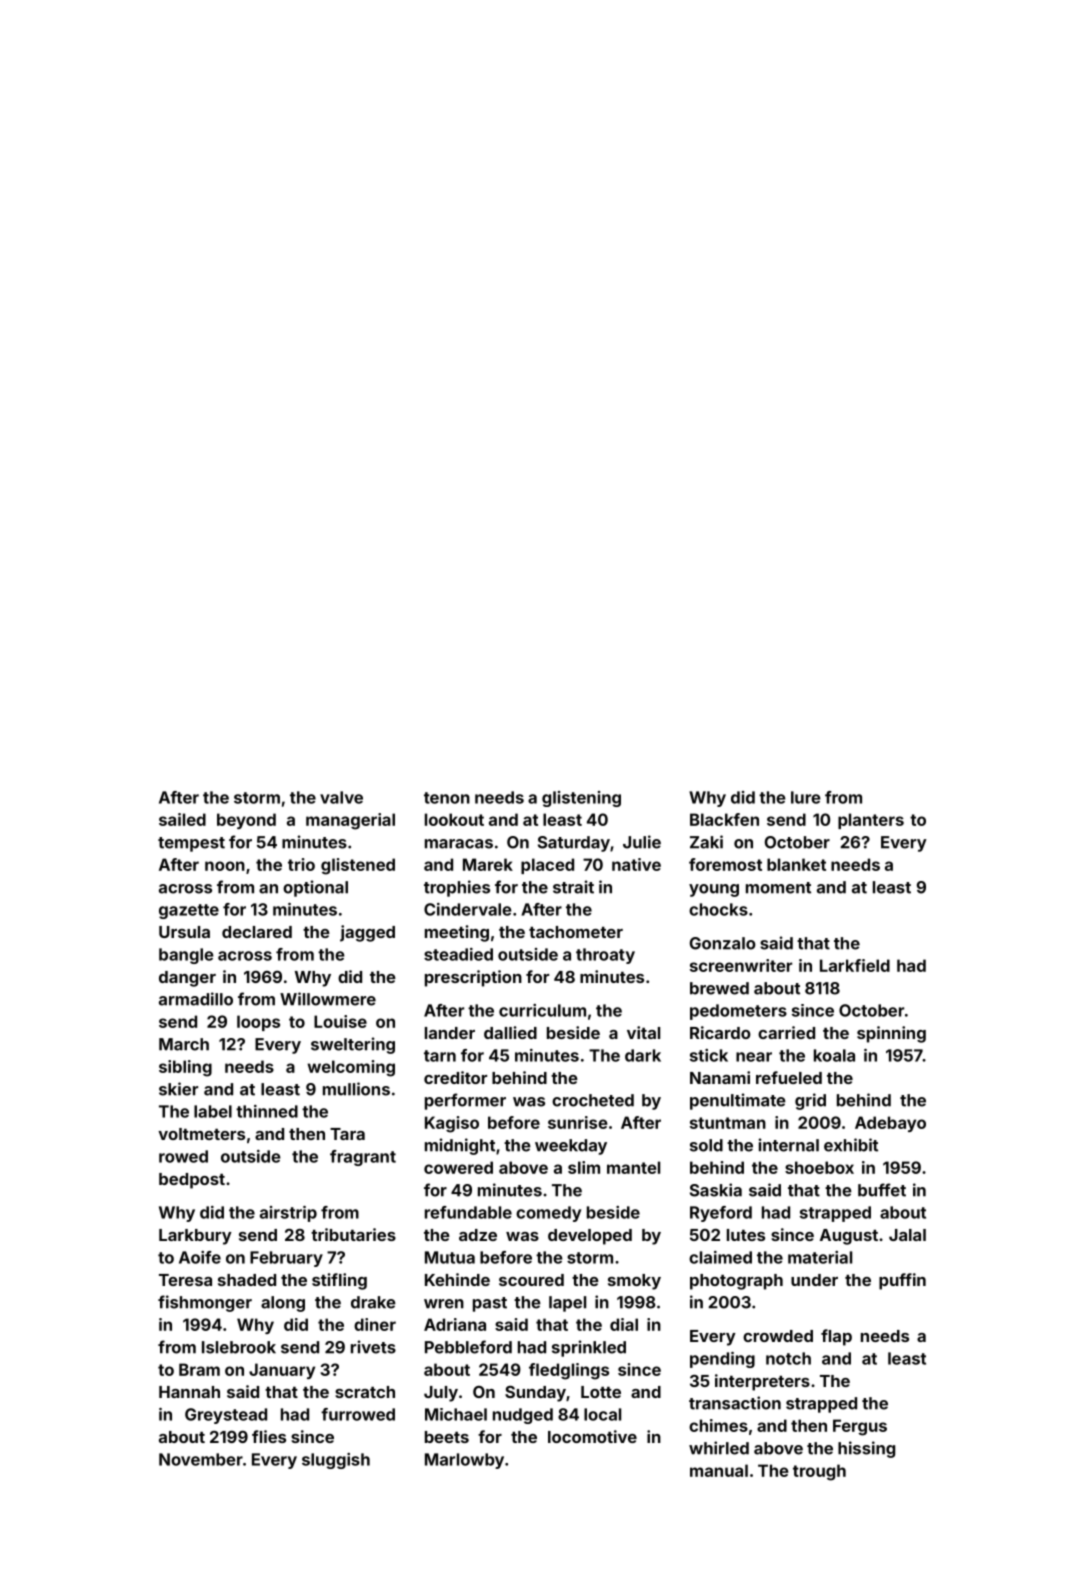 This screenshot has height=1571, width=1085. Describe the element at coordinates (806, 797) in the screenshot. I see `lure` at that location.
